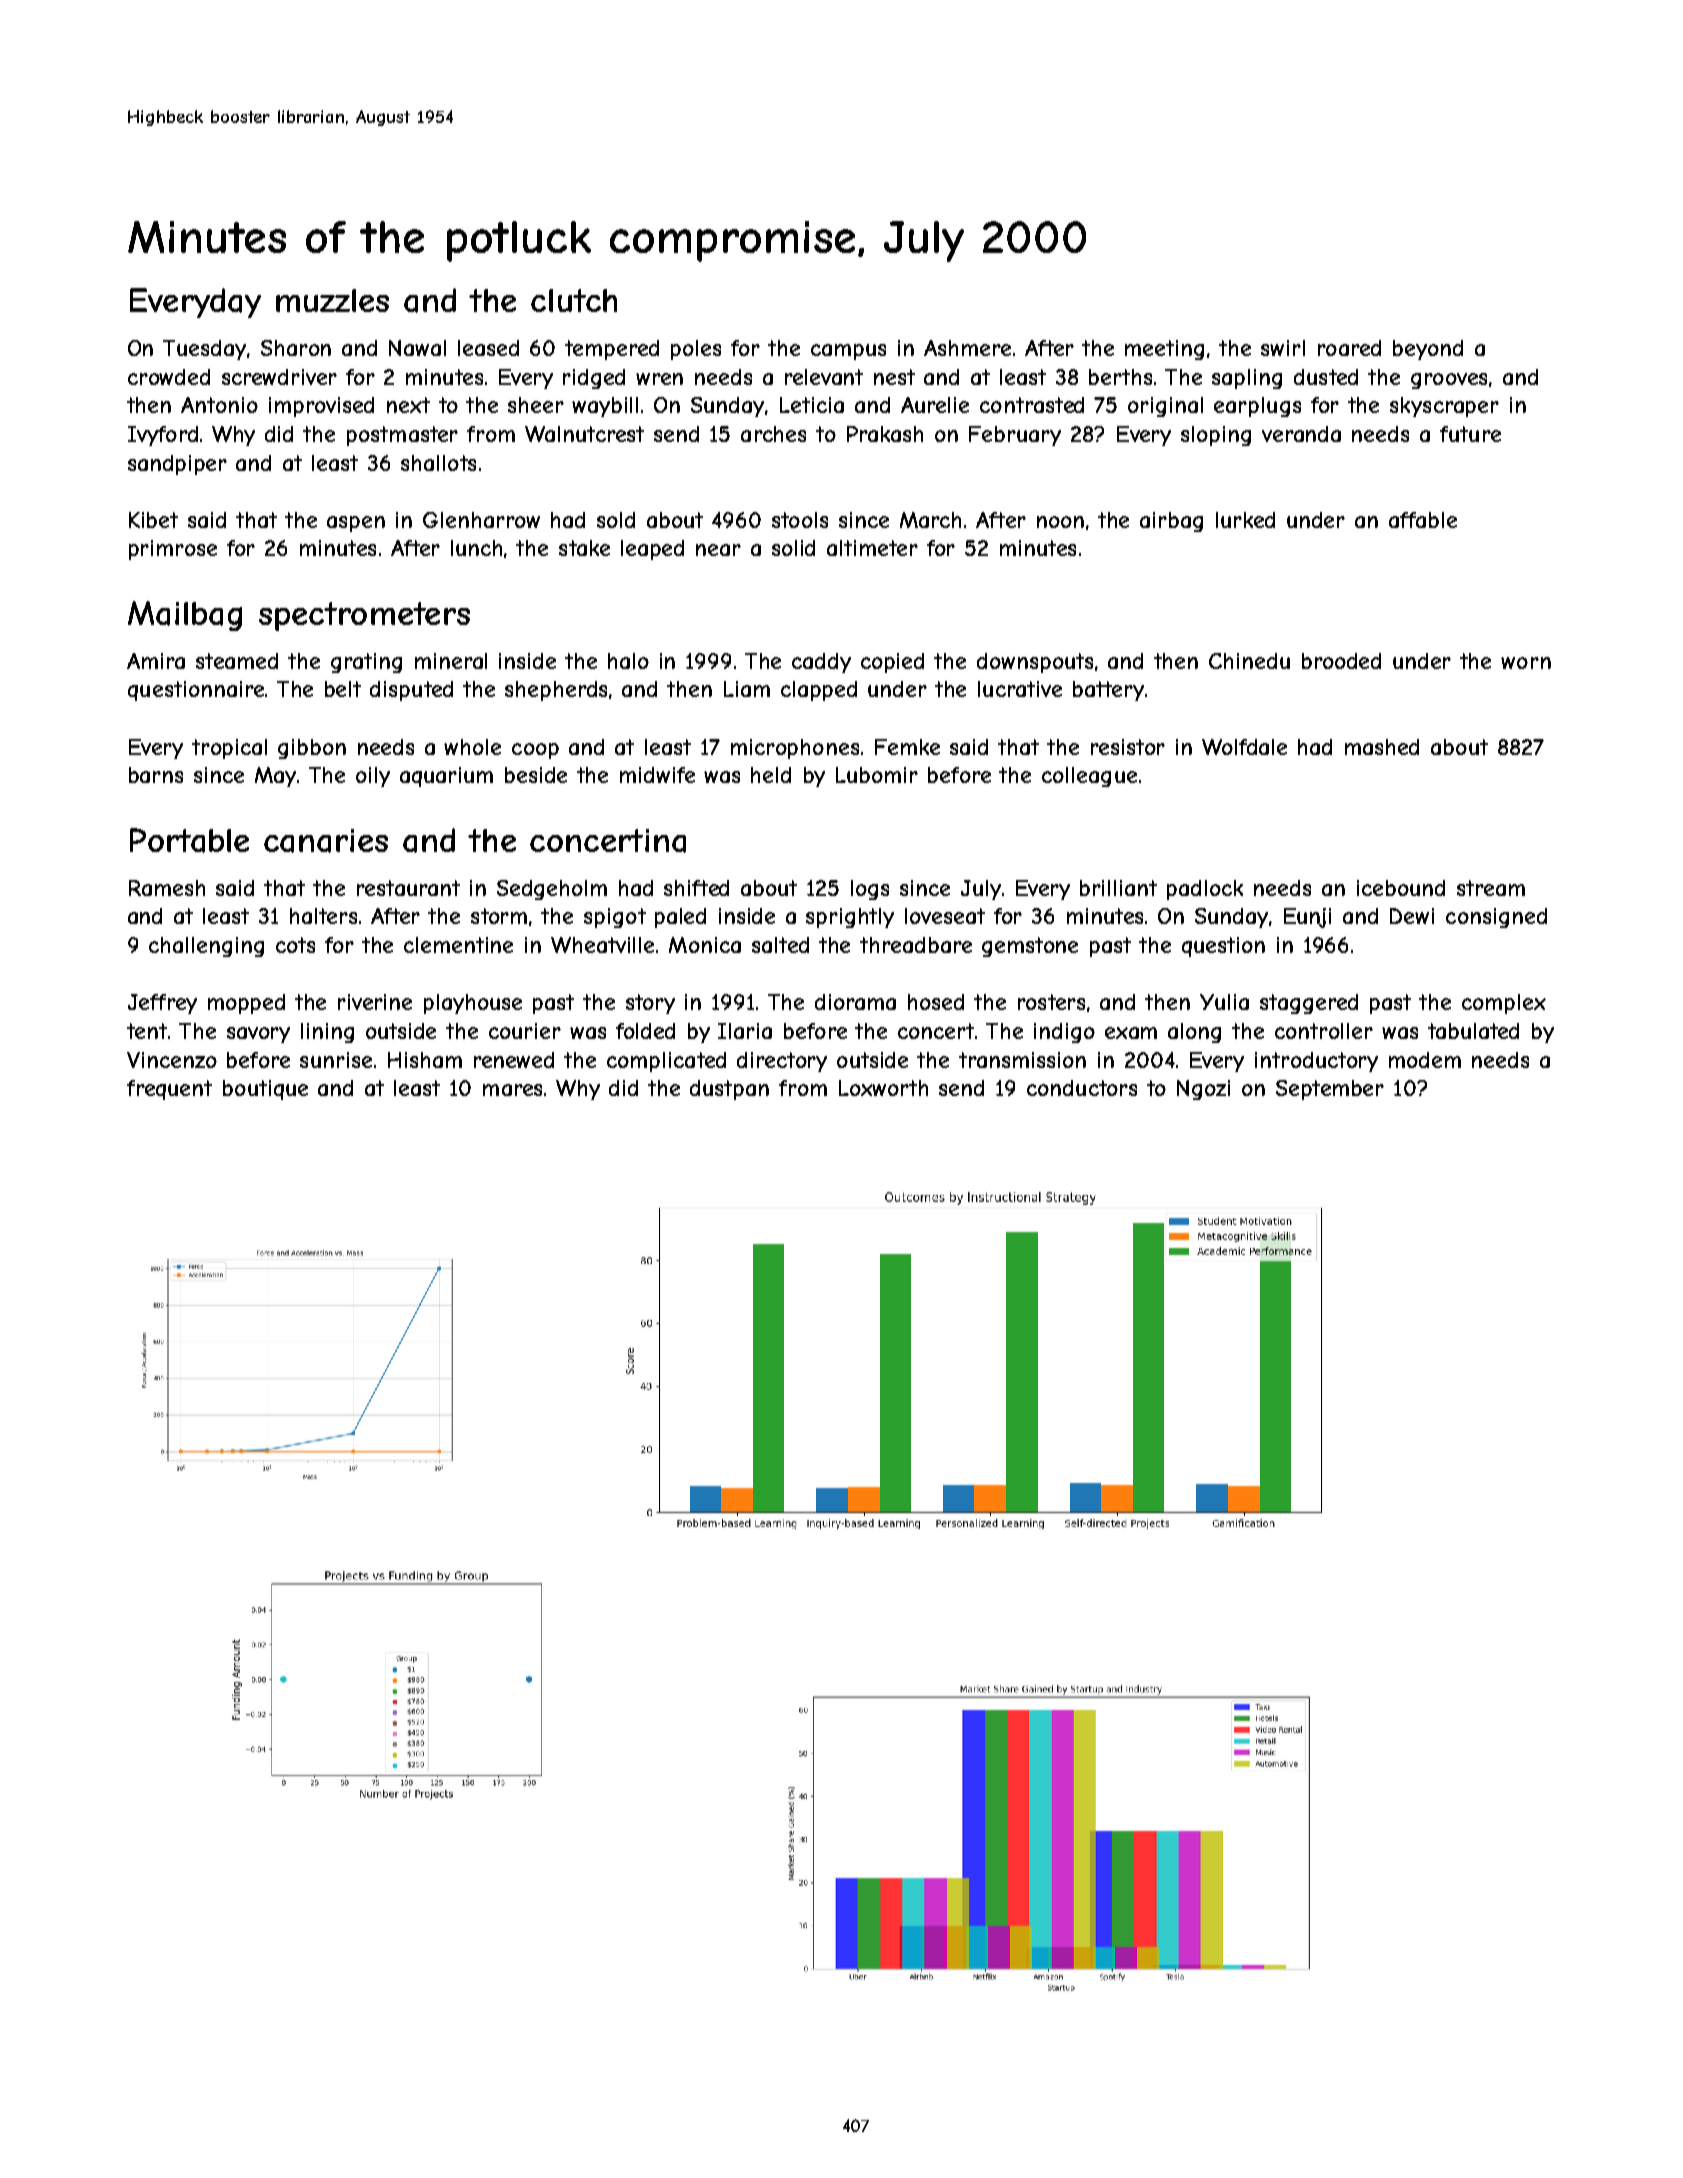 This image has width=1683, height=2178. What do you see at coordinates (696, 350) in the image?
I see `poles` at bounding box center [696, 350].
